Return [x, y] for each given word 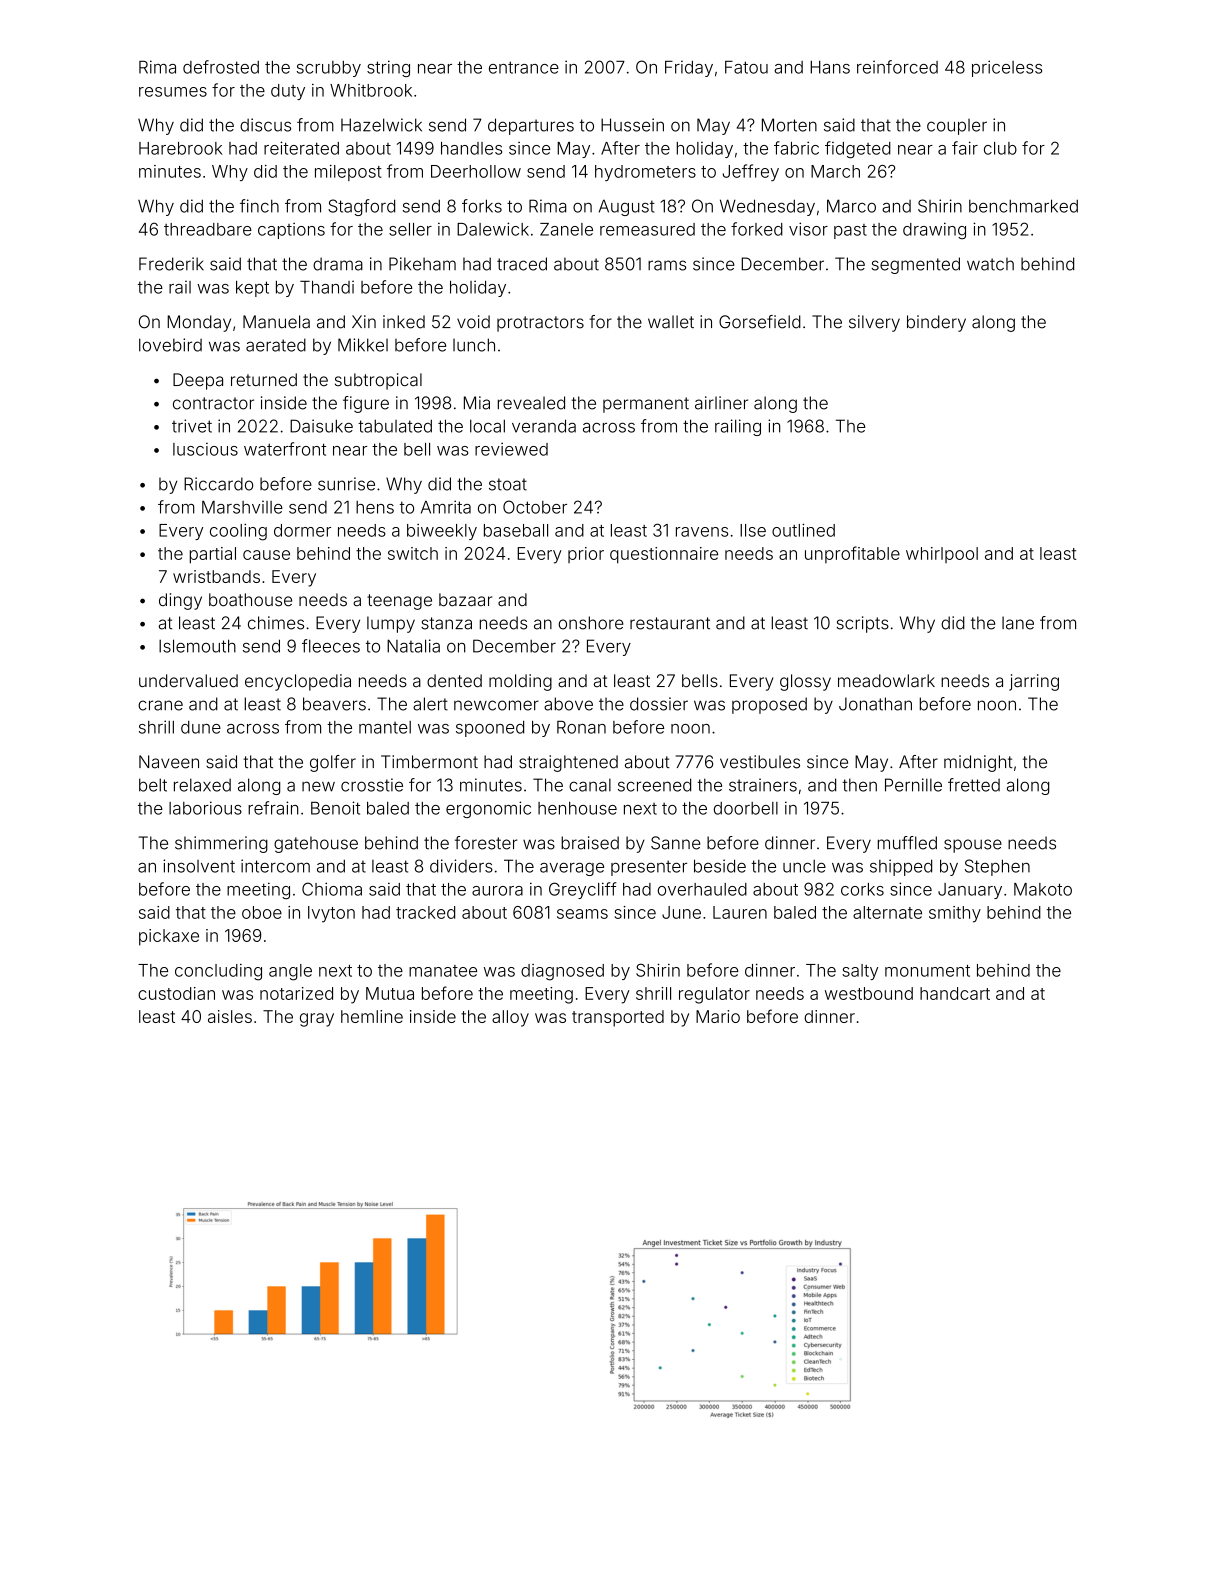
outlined [803, 530]
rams [667, 265]
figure [366, 404]
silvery [874, 323]
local [487, 426]
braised [590, 843]
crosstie [372, 785]
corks [862, 889]
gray [317, 1020]
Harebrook [180, 148]
